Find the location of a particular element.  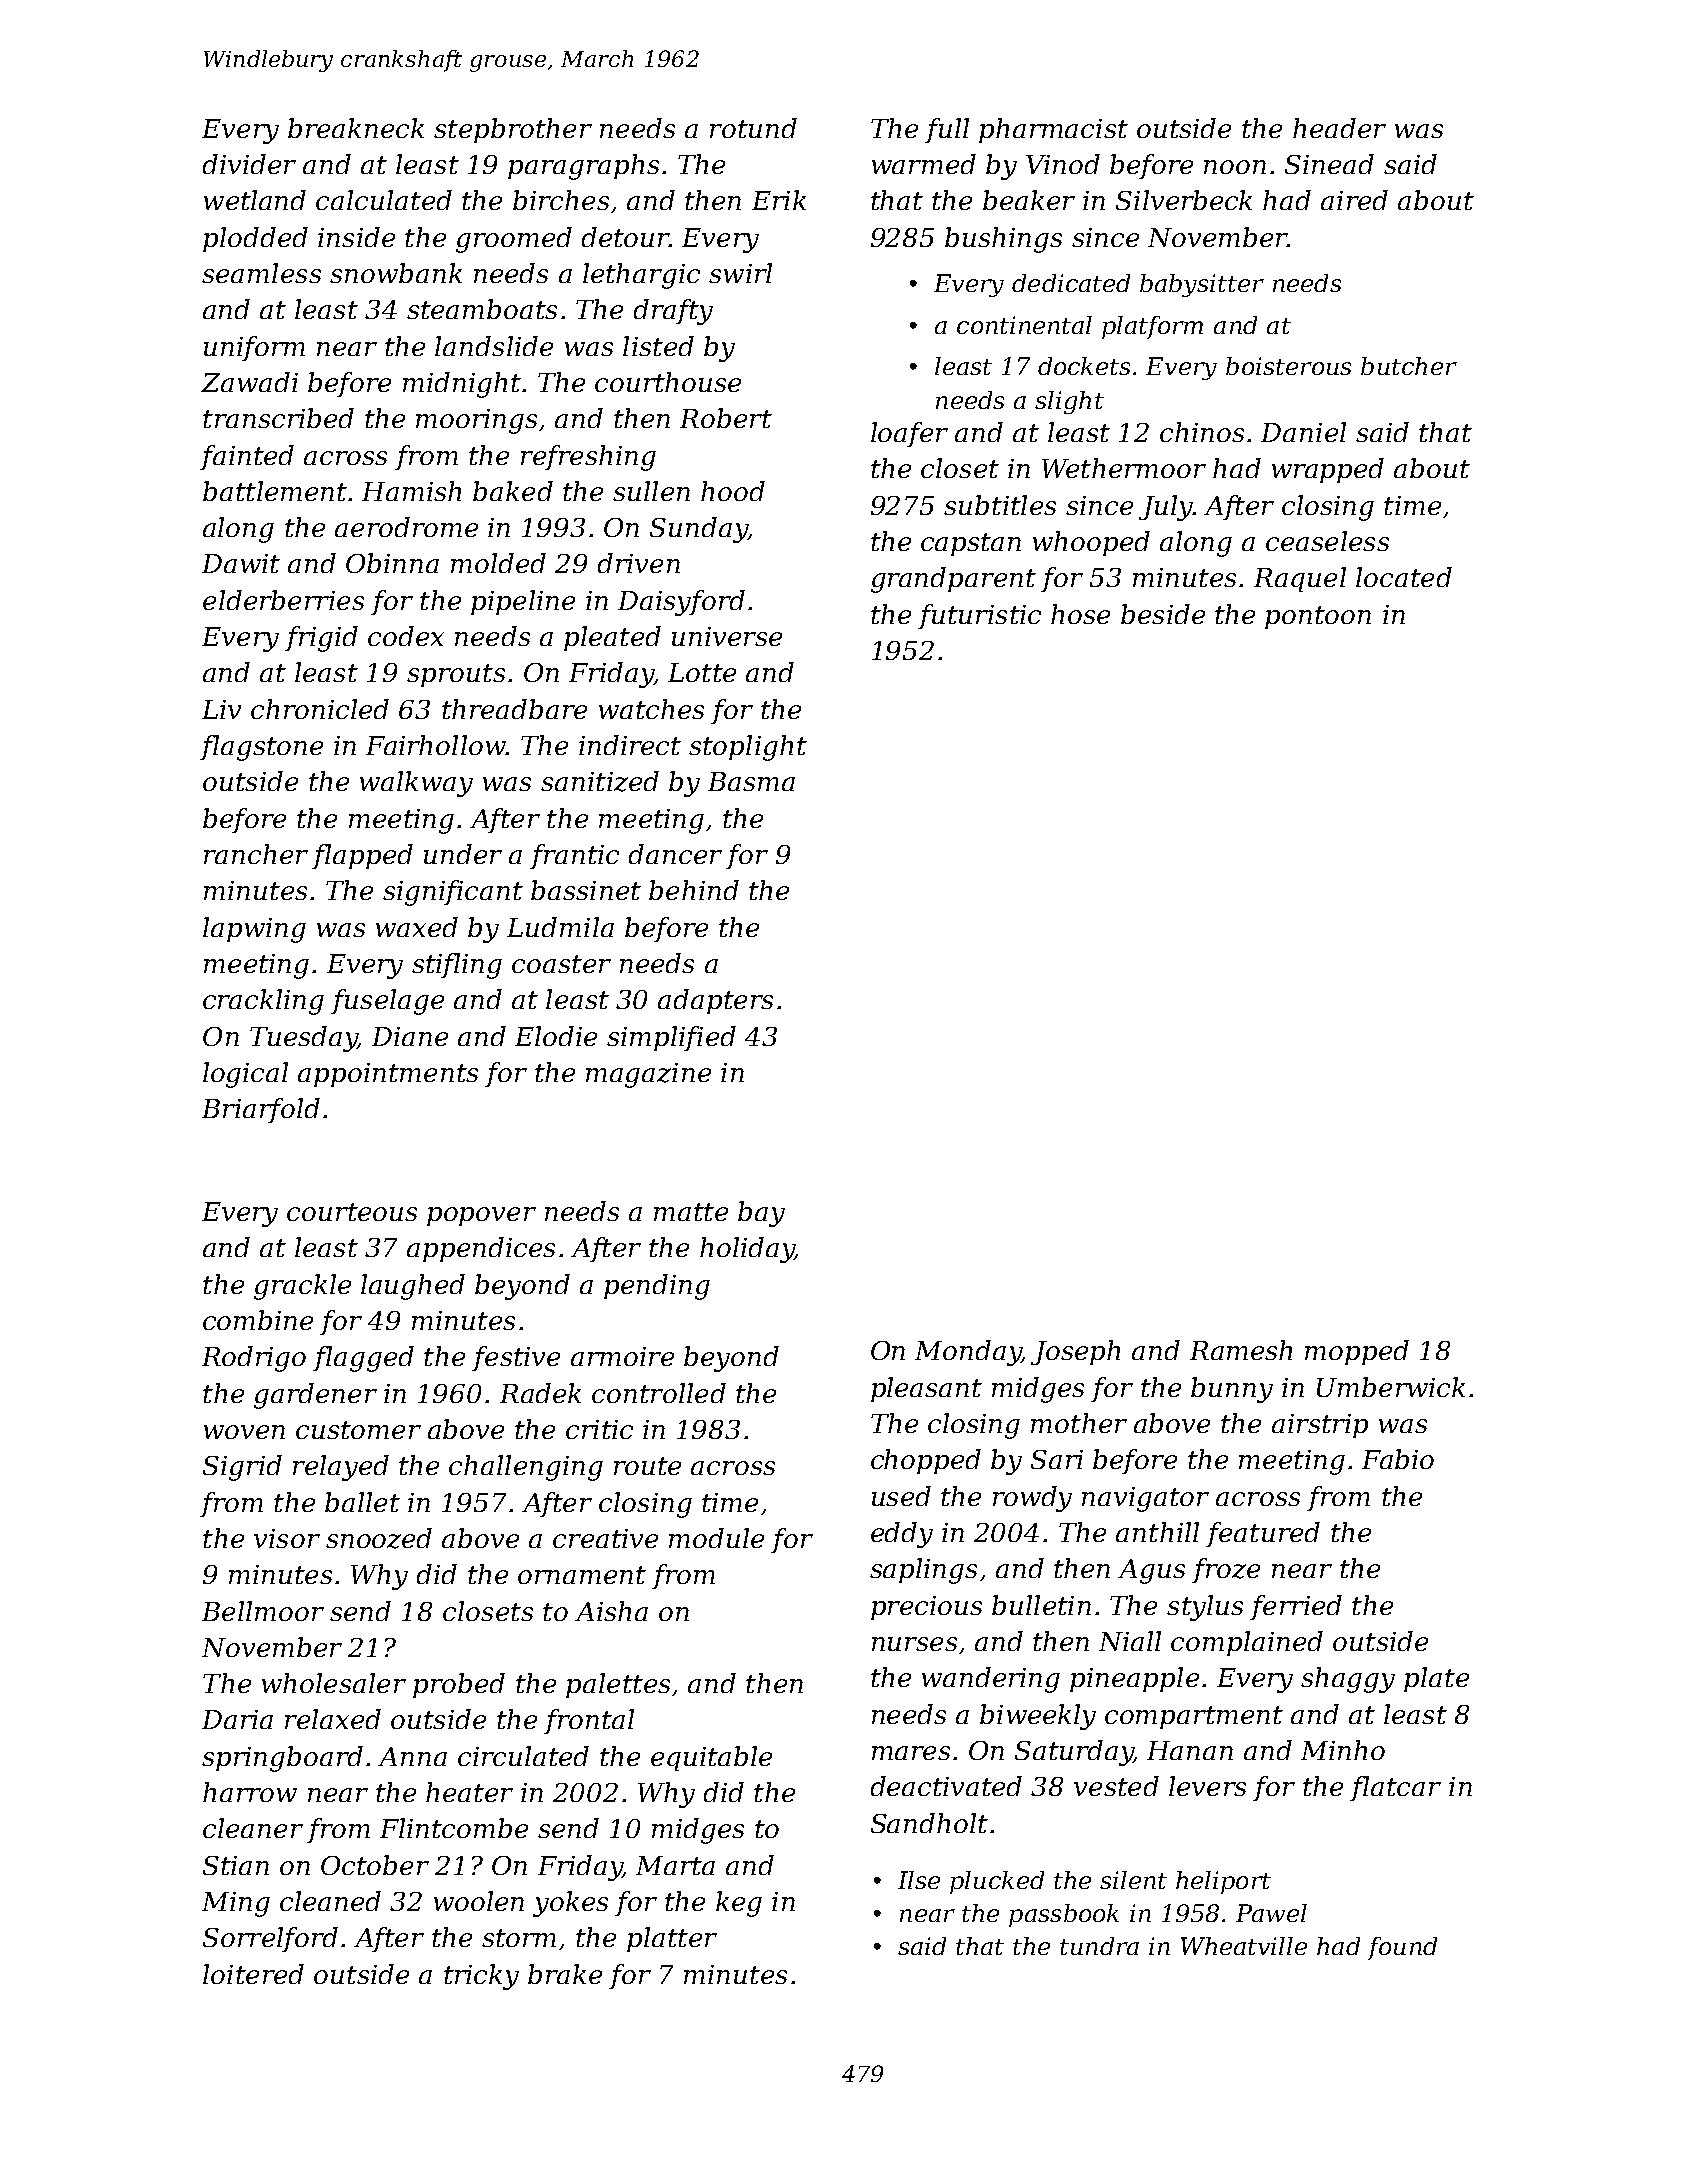

rancher is located at coordinates (256, 854).
